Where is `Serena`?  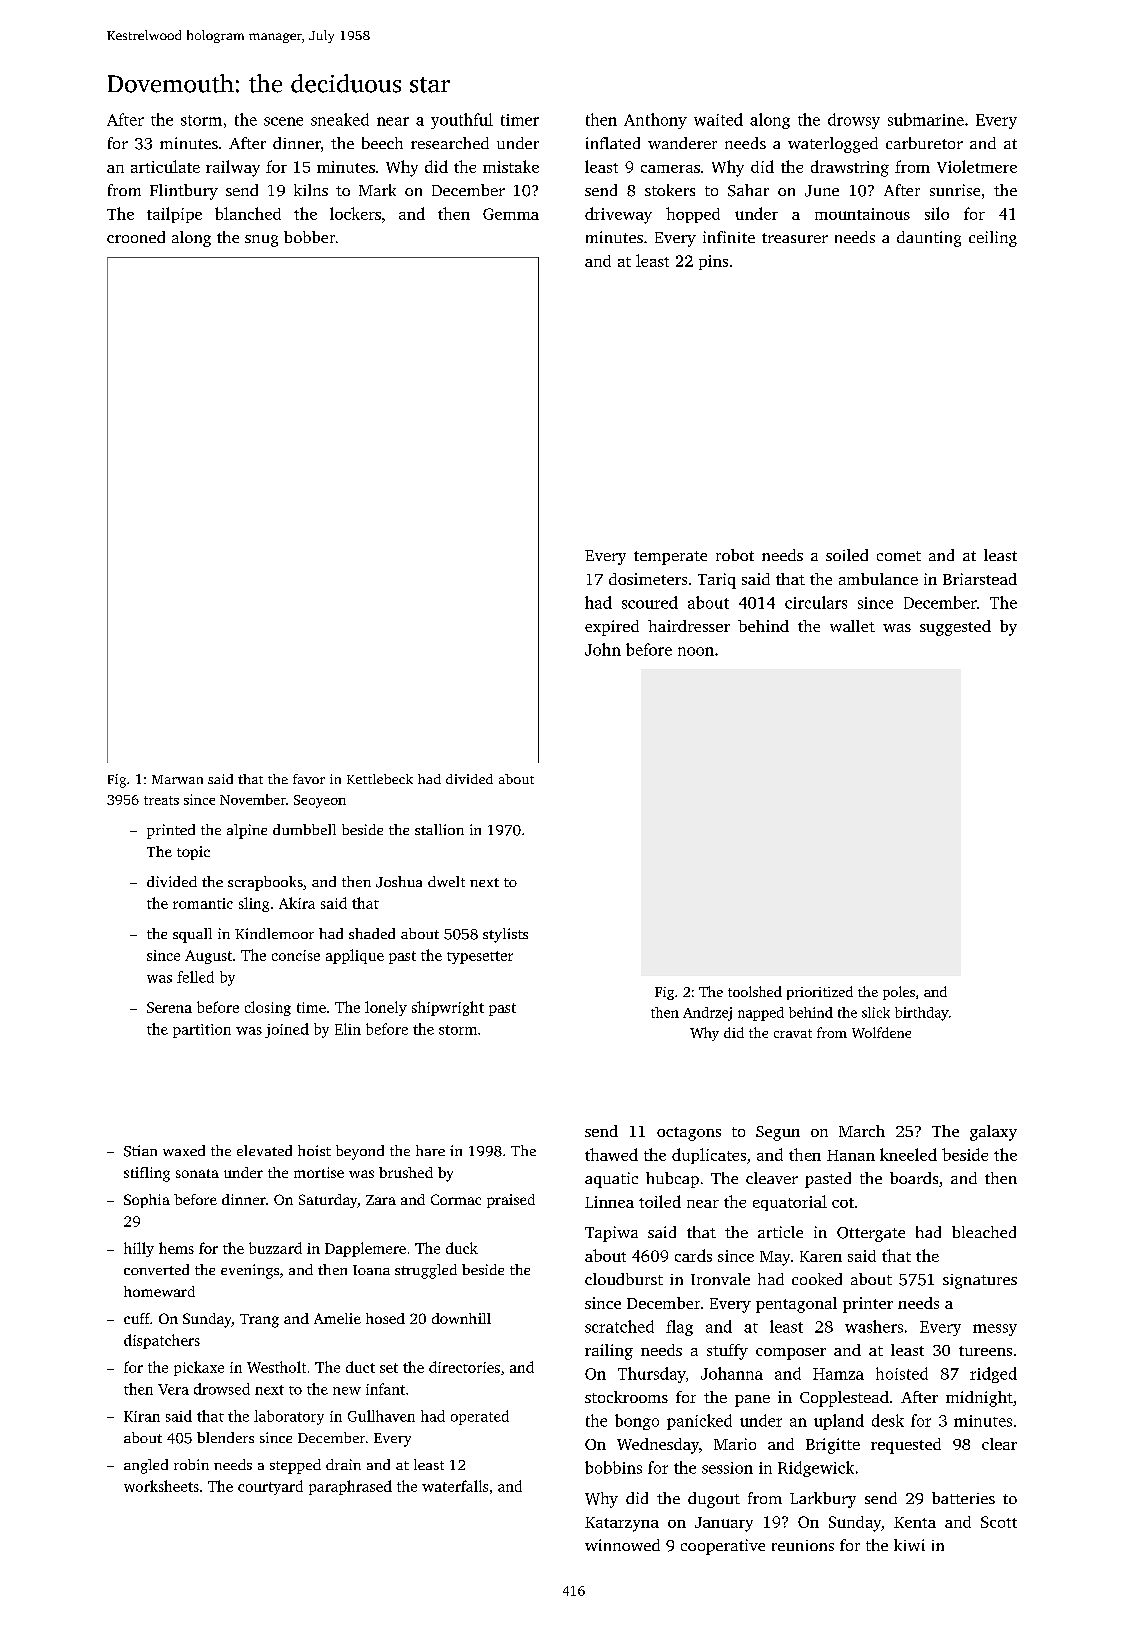
Serena is located at coordinates (169, 1007).
